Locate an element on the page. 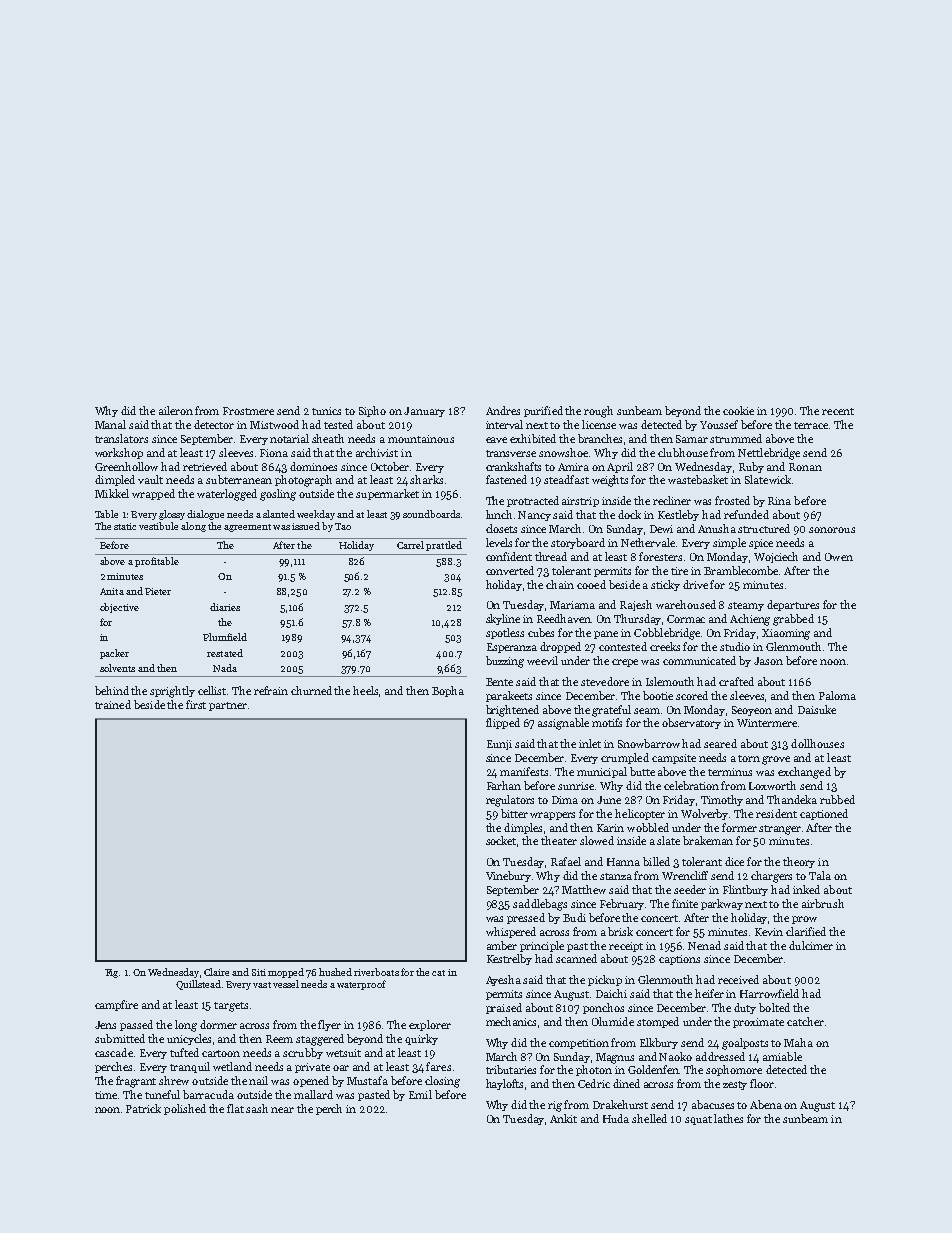 The height and width of the document is (1233, 952). inlet is located at coordinates (590, 743).
